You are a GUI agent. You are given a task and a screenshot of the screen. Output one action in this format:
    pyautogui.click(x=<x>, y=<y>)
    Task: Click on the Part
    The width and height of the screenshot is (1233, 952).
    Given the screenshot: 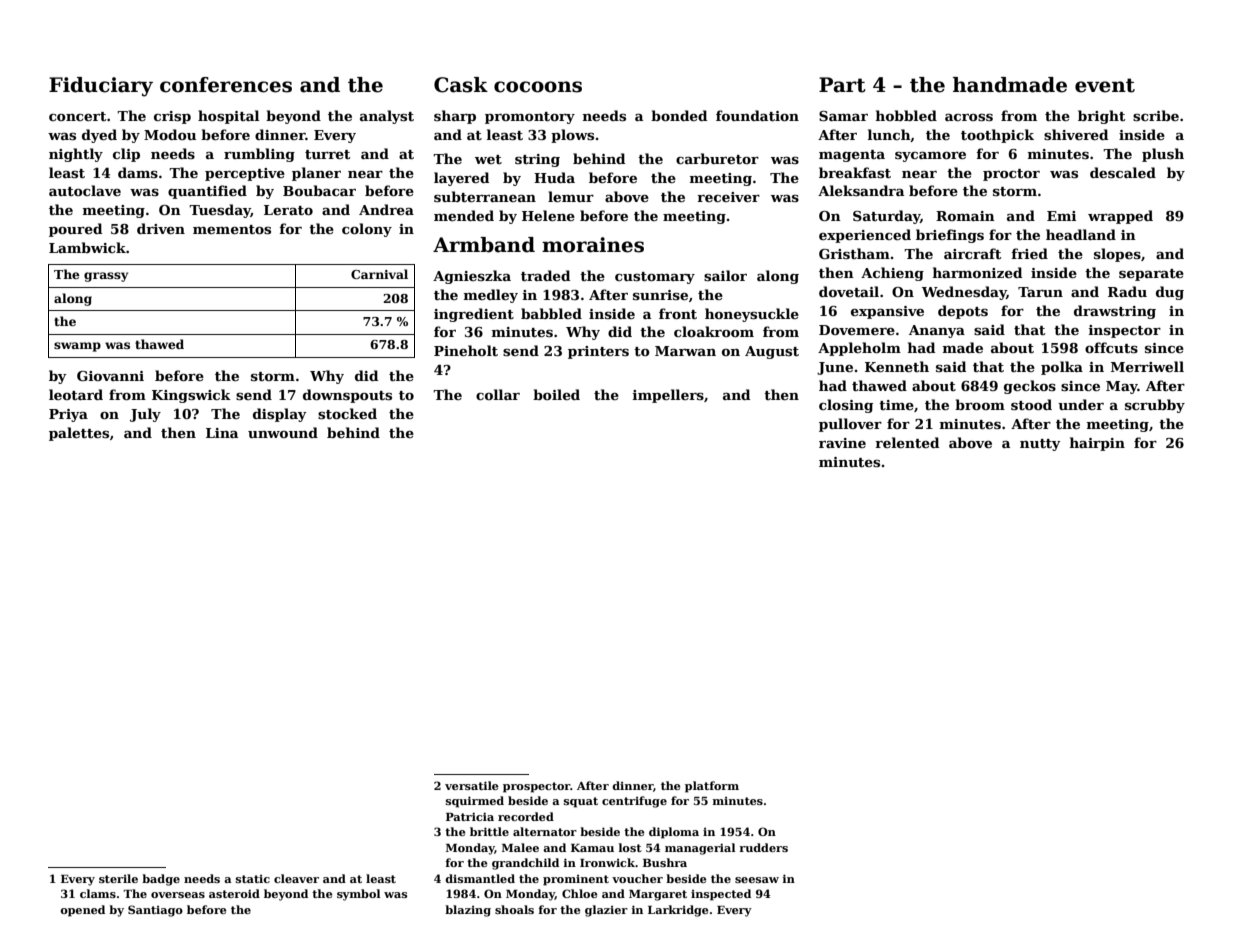 What is the action you would take?
    pyautogui.click(x=842, y=85)
